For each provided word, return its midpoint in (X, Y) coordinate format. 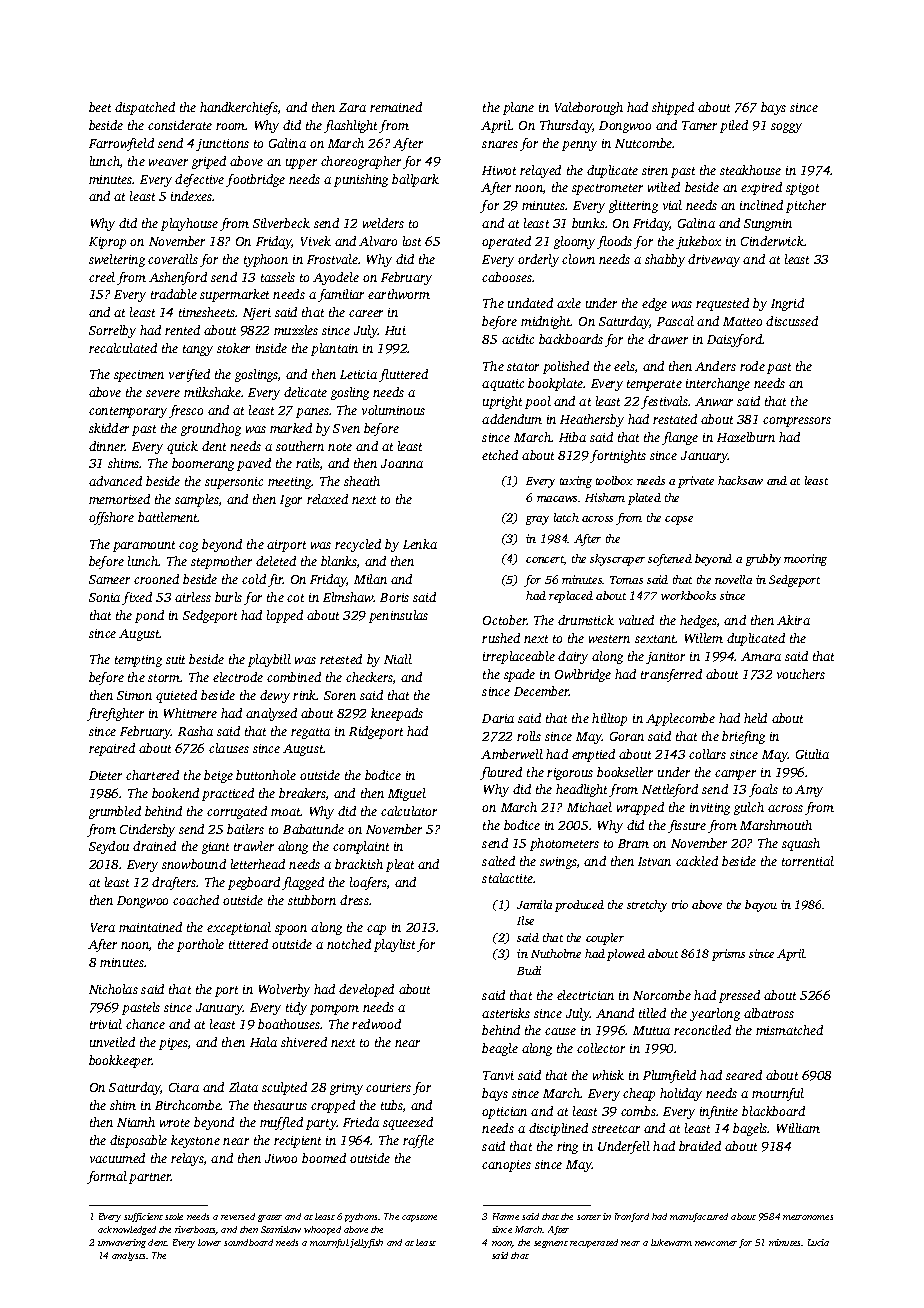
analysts (128, 1256)
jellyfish (366, 1243)
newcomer (716, 1243)
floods (614, 242)
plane (518, 108)
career (366, 313)
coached (196, 900)
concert (545, 559)
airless (193, 597)
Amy (809, 791)
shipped (673, 108)
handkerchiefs (239, 108)
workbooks (688, 595)
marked (291, 428)
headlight (581, 790)
